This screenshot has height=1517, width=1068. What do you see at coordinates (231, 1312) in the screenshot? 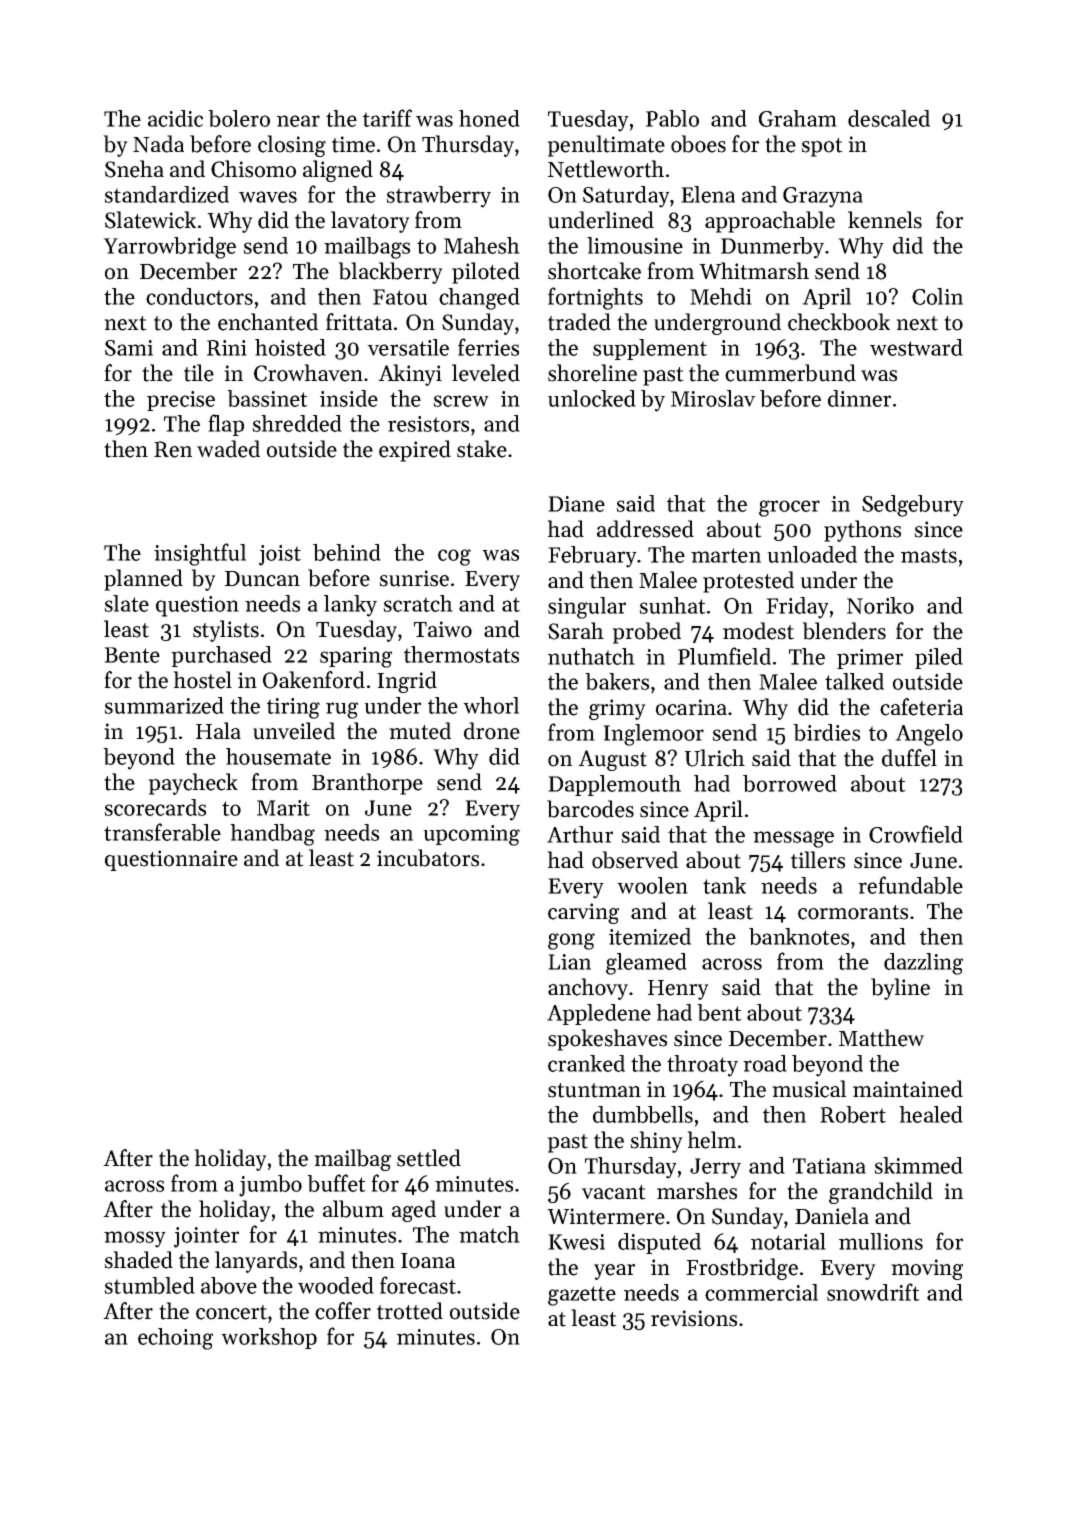
I see `concert` at bounding box center [231, 1312].
